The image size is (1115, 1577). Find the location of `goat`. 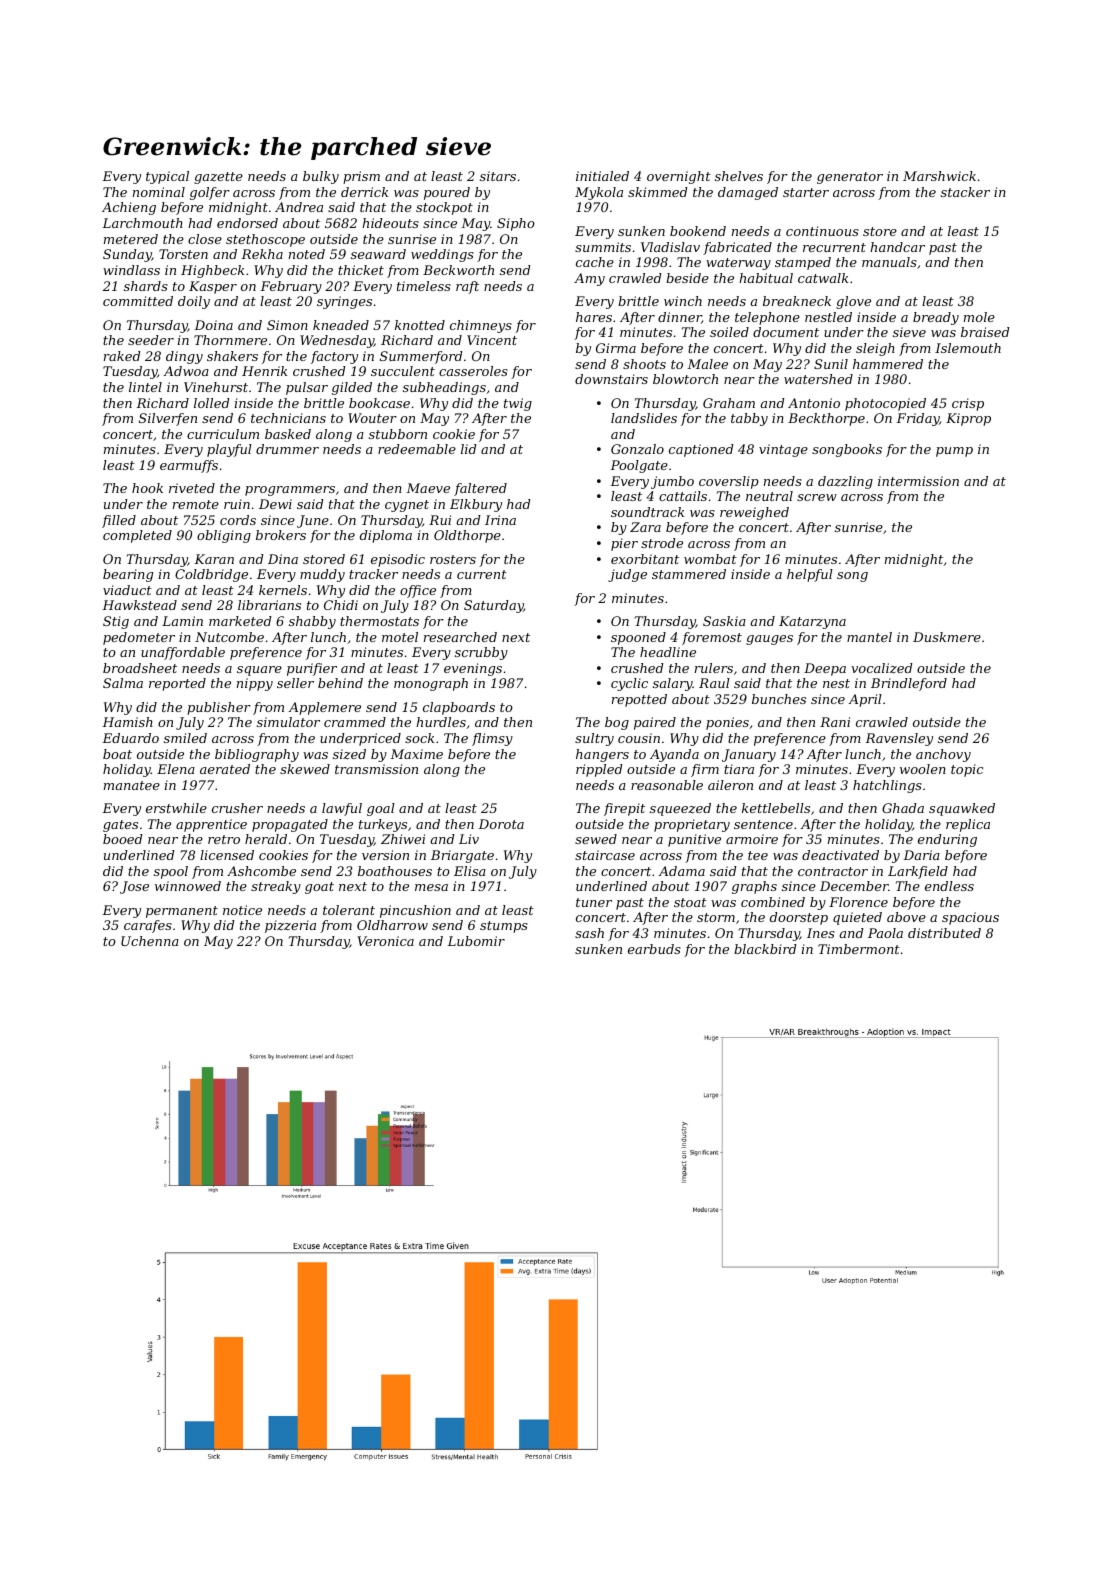

goat is located at coordinates (319, 888).
